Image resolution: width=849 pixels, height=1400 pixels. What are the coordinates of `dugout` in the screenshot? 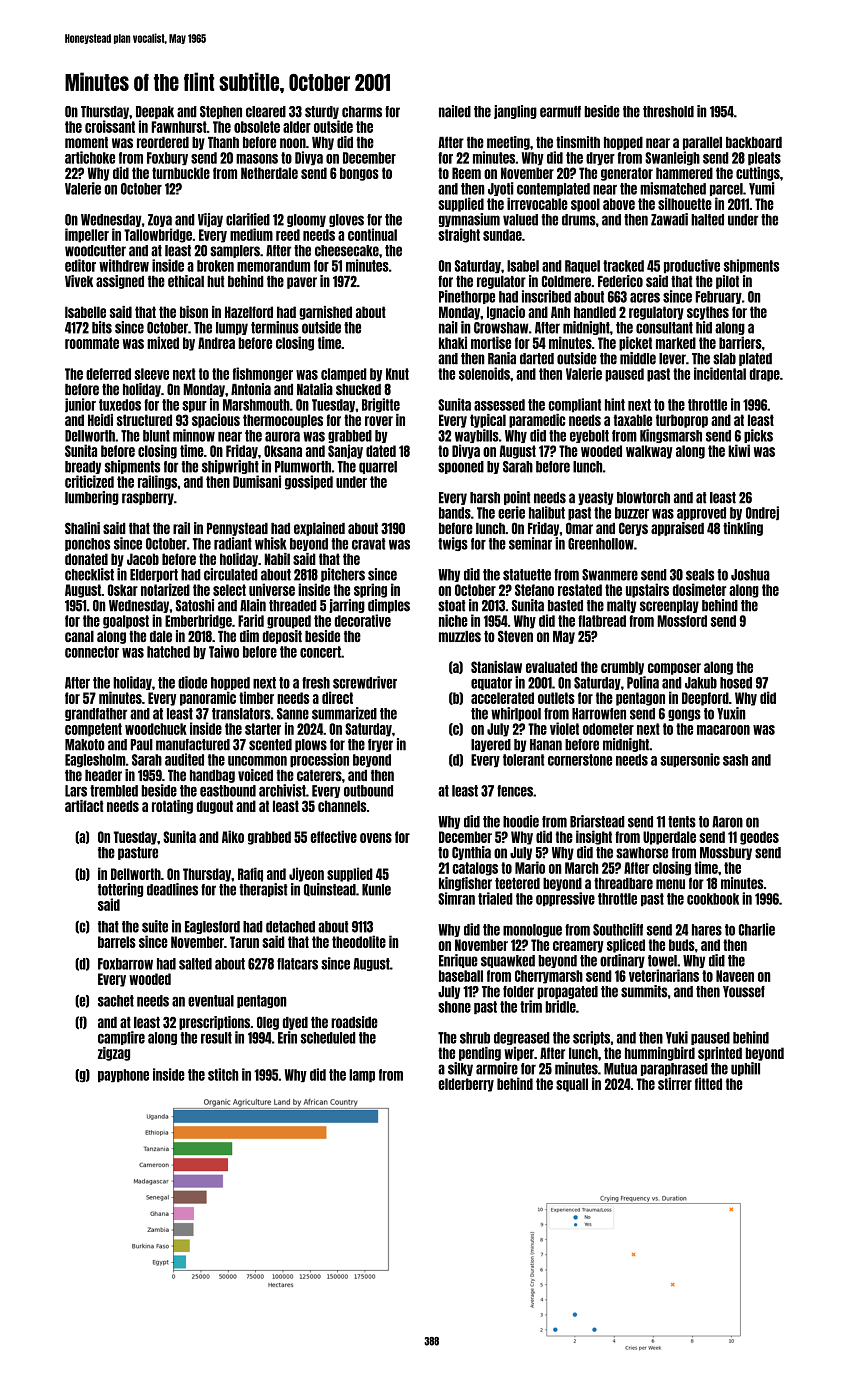 It's located at (215, 807).
